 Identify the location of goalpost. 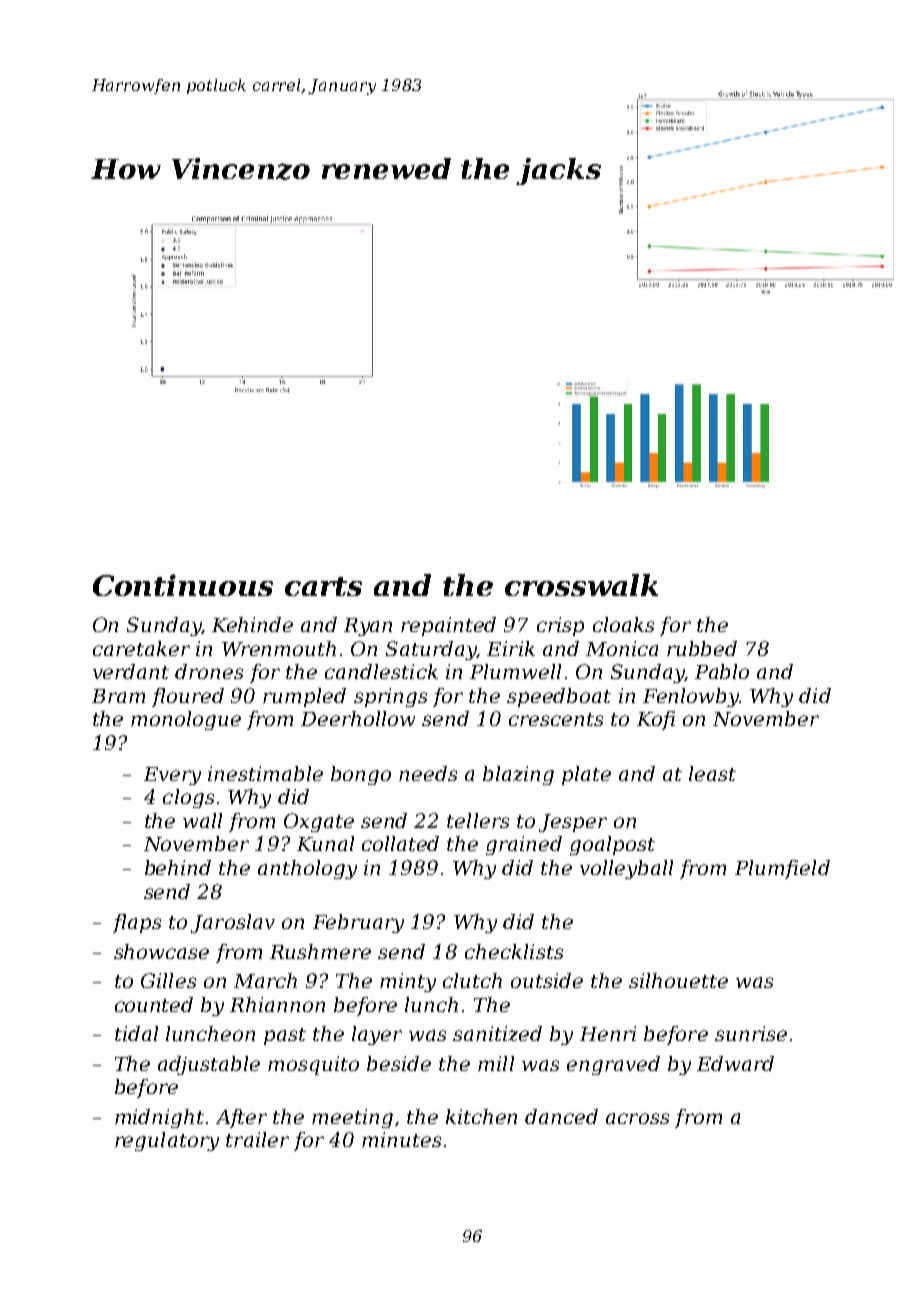
(612, 845).
